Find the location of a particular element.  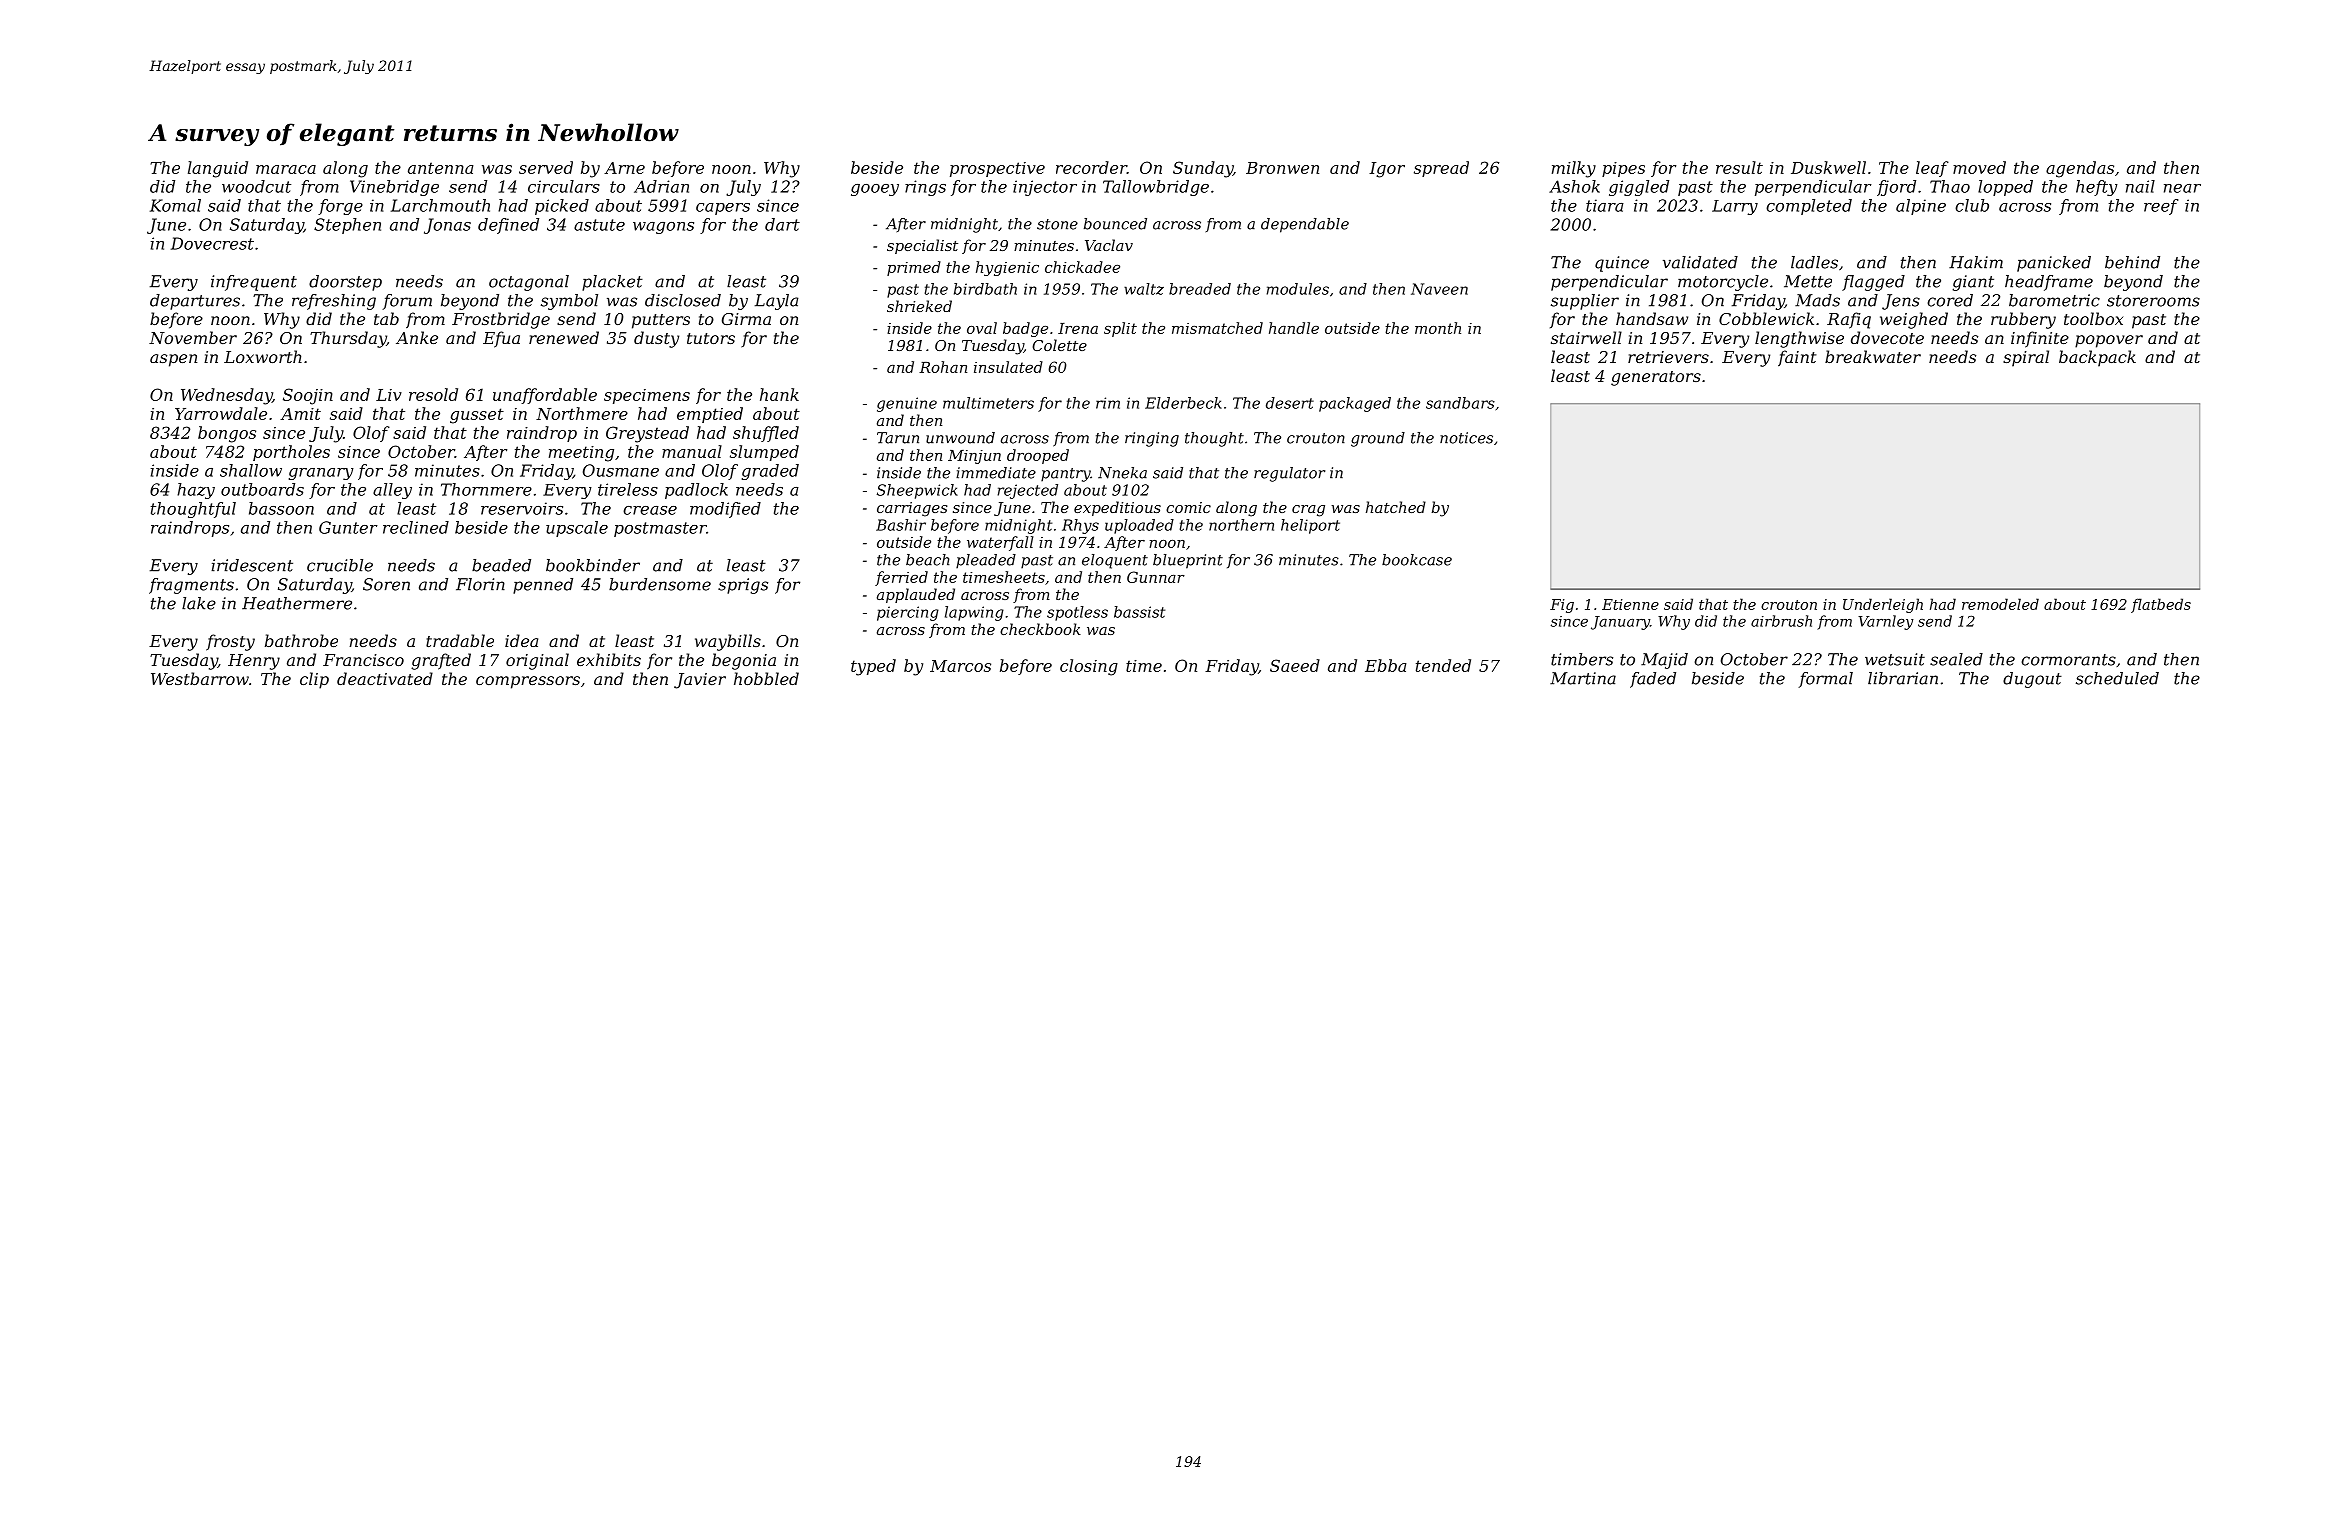

generators is located at coordinates (1656, 378).
